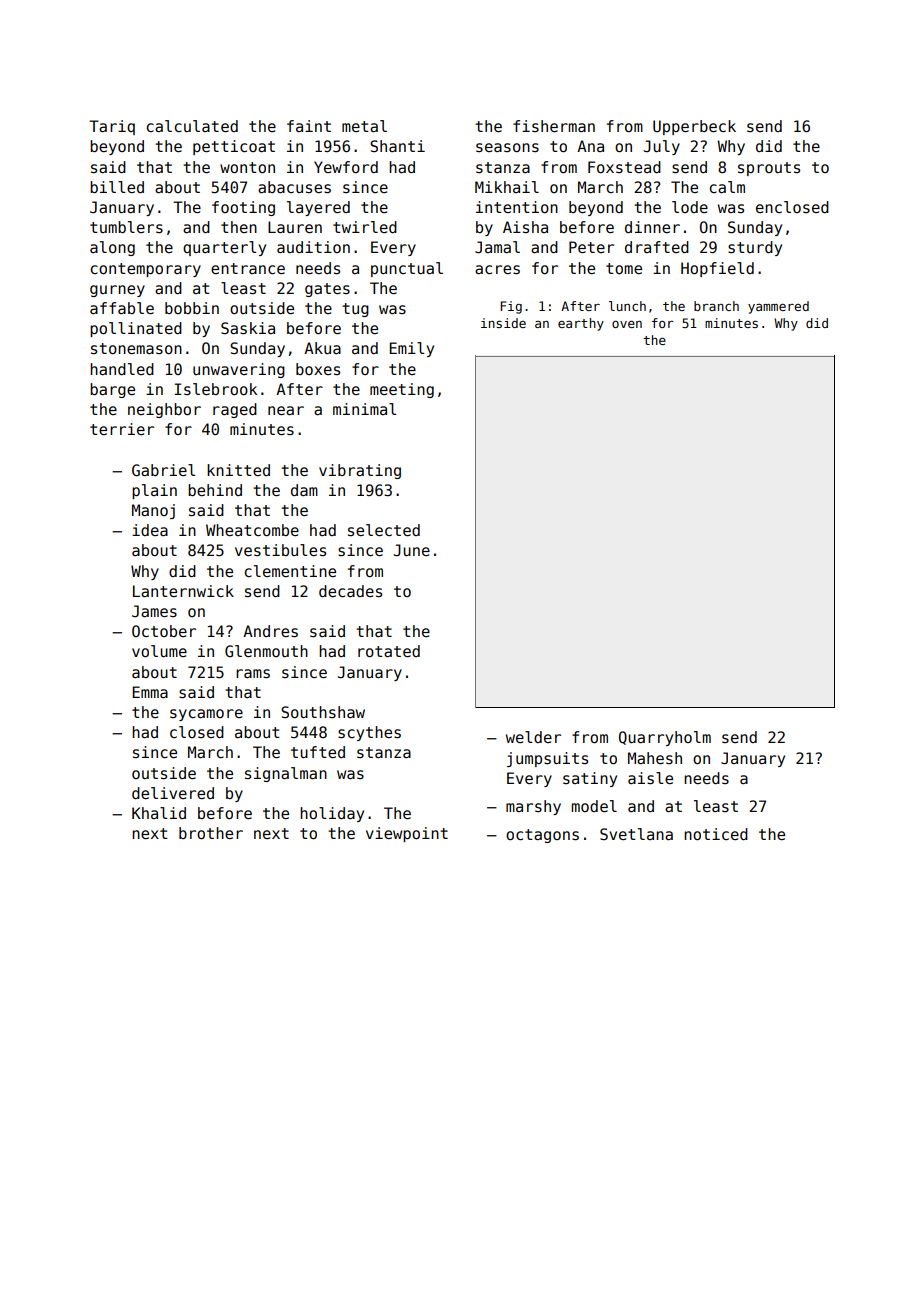 This screenshot has width=924, height=1308. I want to click on calm, so click(727, 187).
